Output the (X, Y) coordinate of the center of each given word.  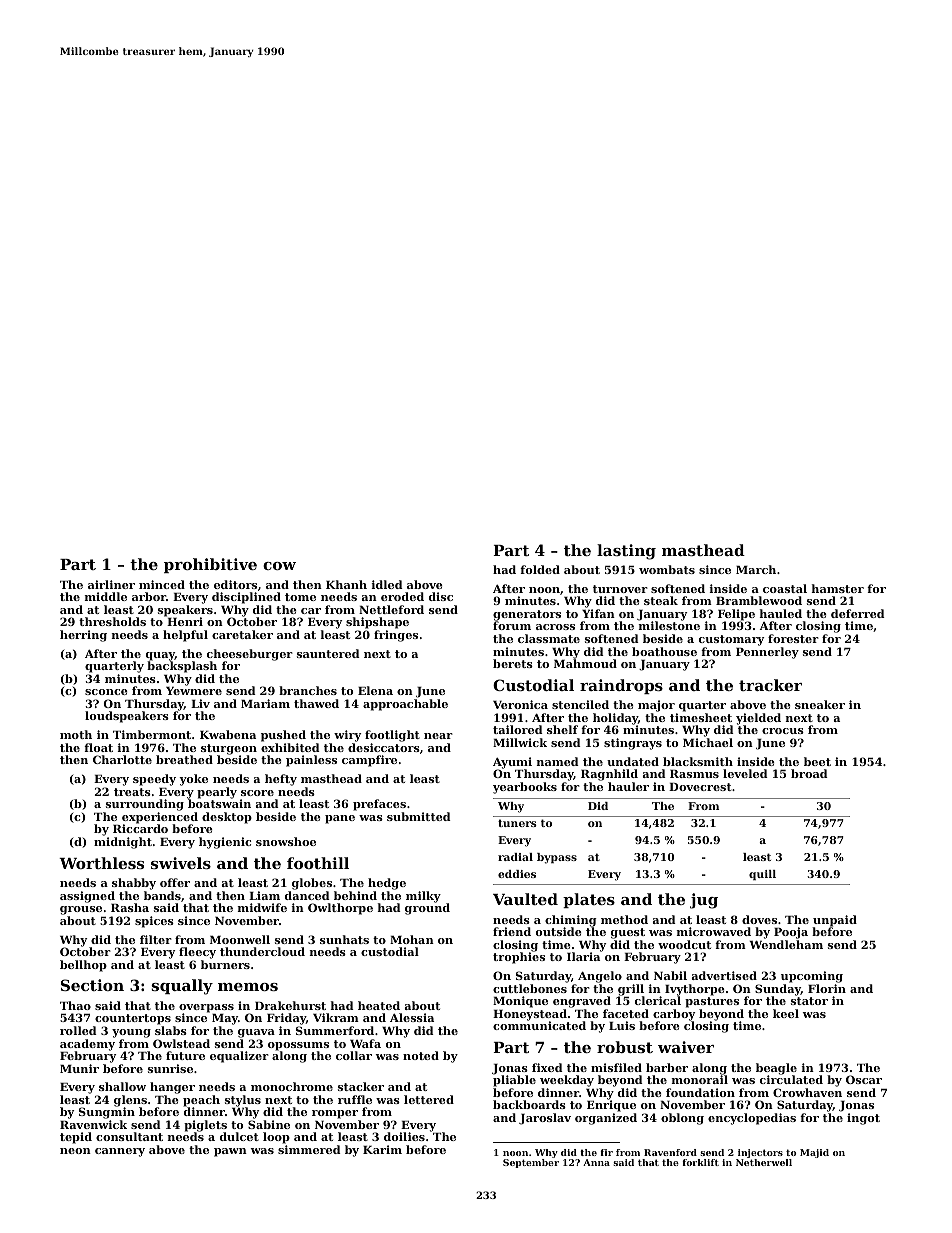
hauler (628, 786)
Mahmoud (585, 663)
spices (154, 922)
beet (817, 761)
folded (540, 569)
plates (589, 900)
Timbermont (152, 734)
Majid (814, 1153)
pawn (230, 1152)
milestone (669, 626)
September (531, 1163)
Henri (185, 621)
